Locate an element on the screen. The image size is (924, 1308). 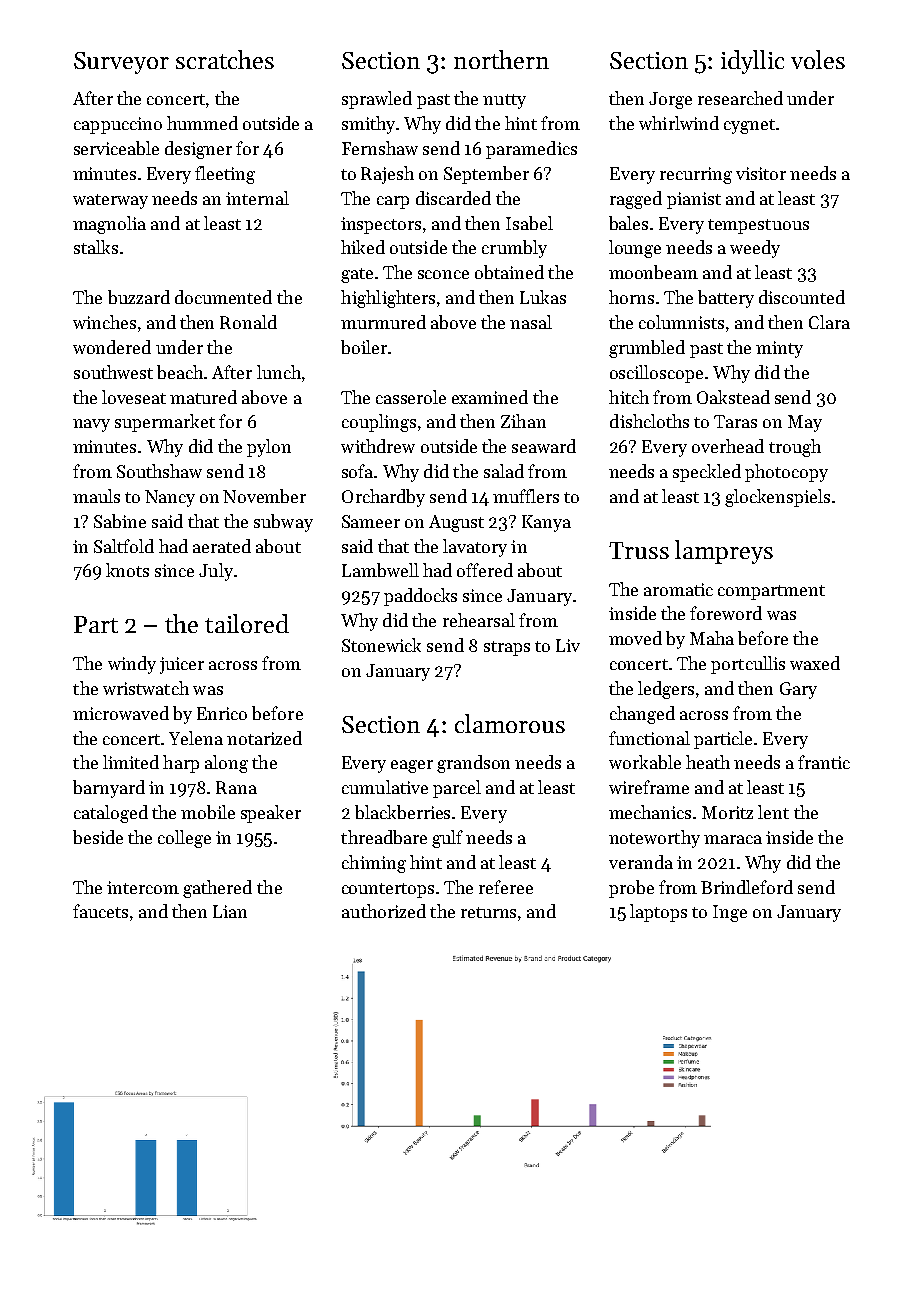
idyllic is located at coordinates (752, 62).
